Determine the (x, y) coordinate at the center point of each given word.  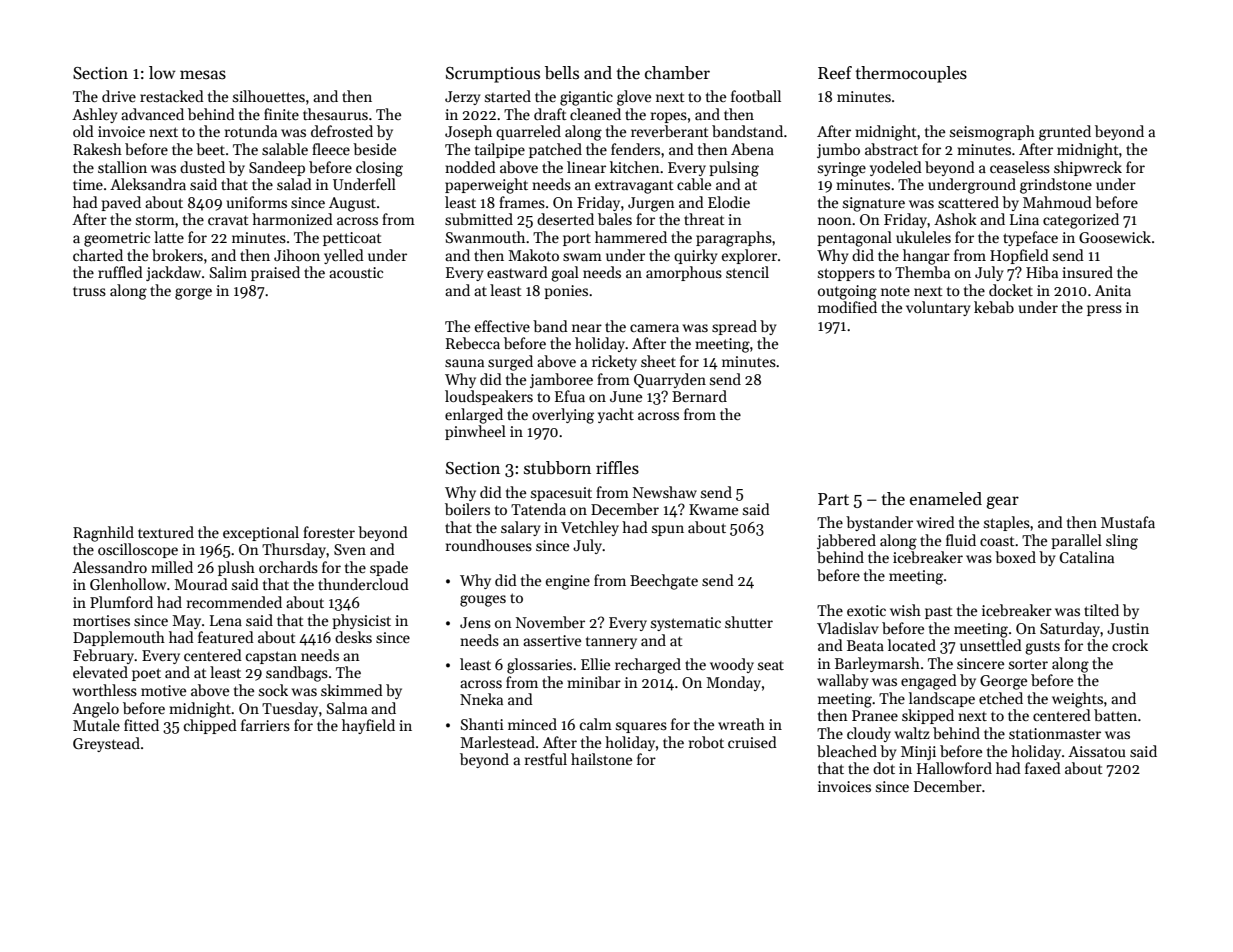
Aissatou (1097, 751)
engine (568, 582)
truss (89, 291)
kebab (994, 307)
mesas (203, 75)
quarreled (528, 132)
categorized (1081, 221)
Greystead (106, 744)
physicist (361, 621)
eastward (517, 272)
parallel (1076, 541)
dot (884, 768)
